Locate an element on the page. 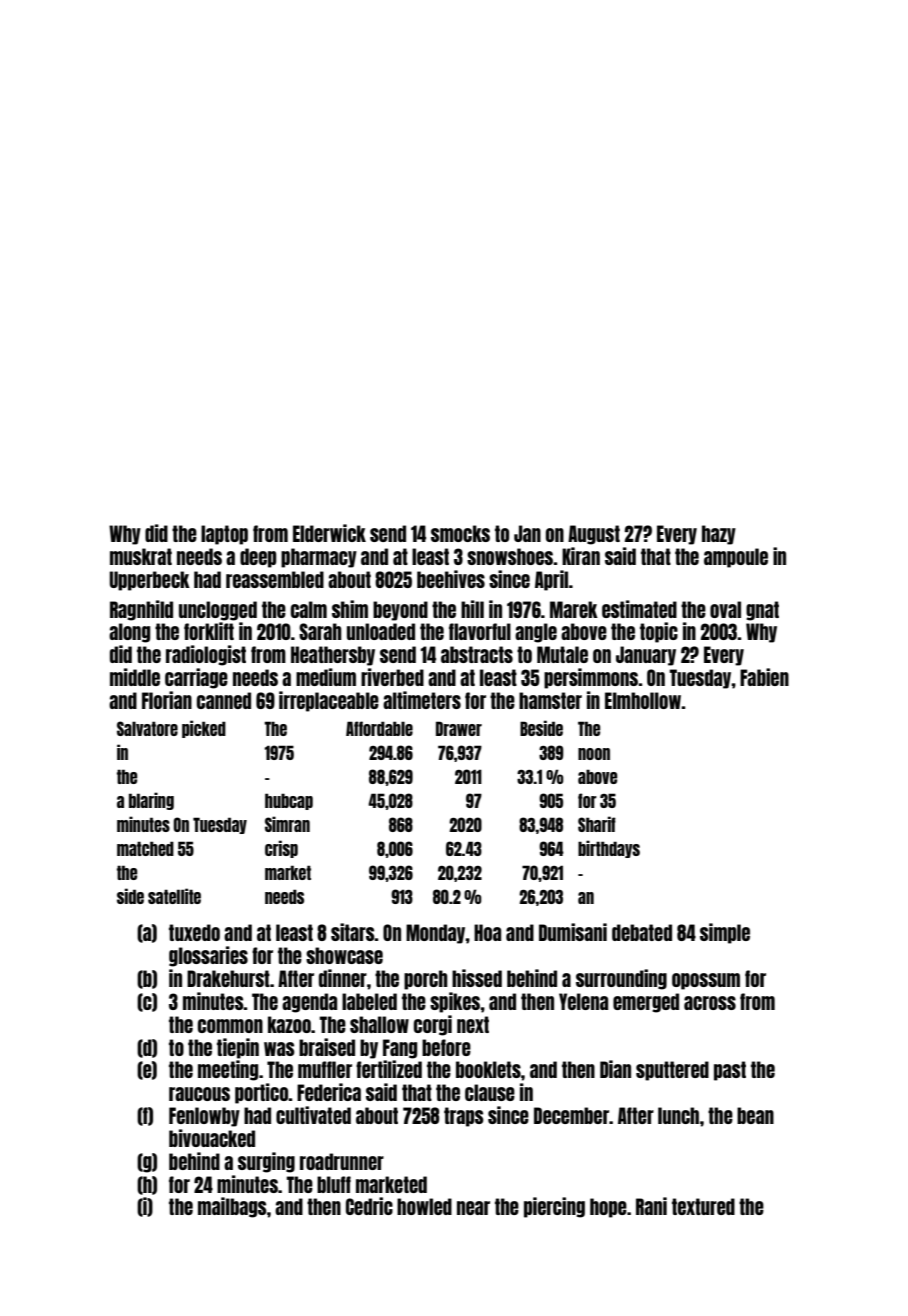  glossaries is located at coordinates (208, 956).
